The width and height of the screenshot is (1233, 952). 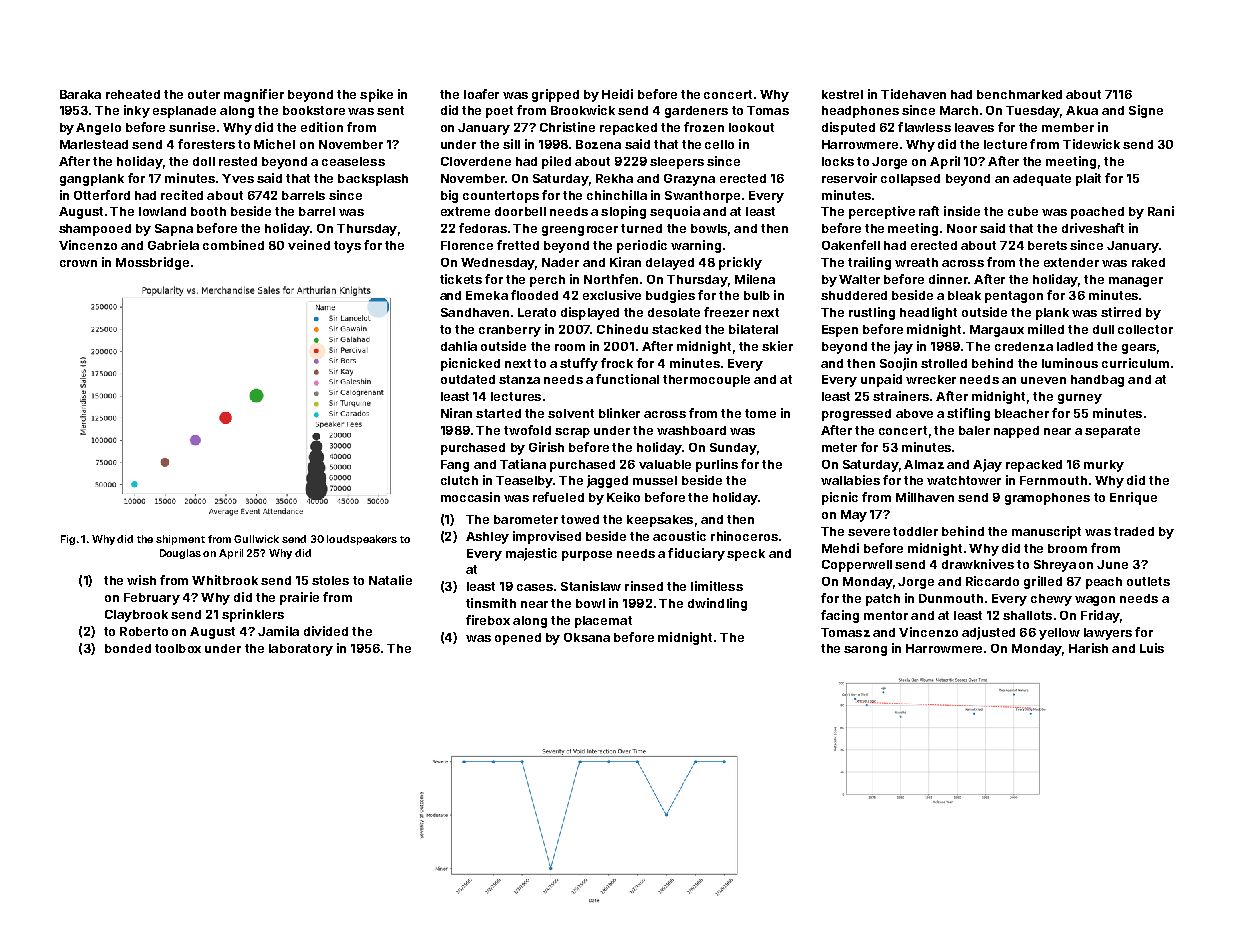 What do you see at coordinates (459, 480) in the screenshot?
I see `clutch` at bounding box center [459, 480].
